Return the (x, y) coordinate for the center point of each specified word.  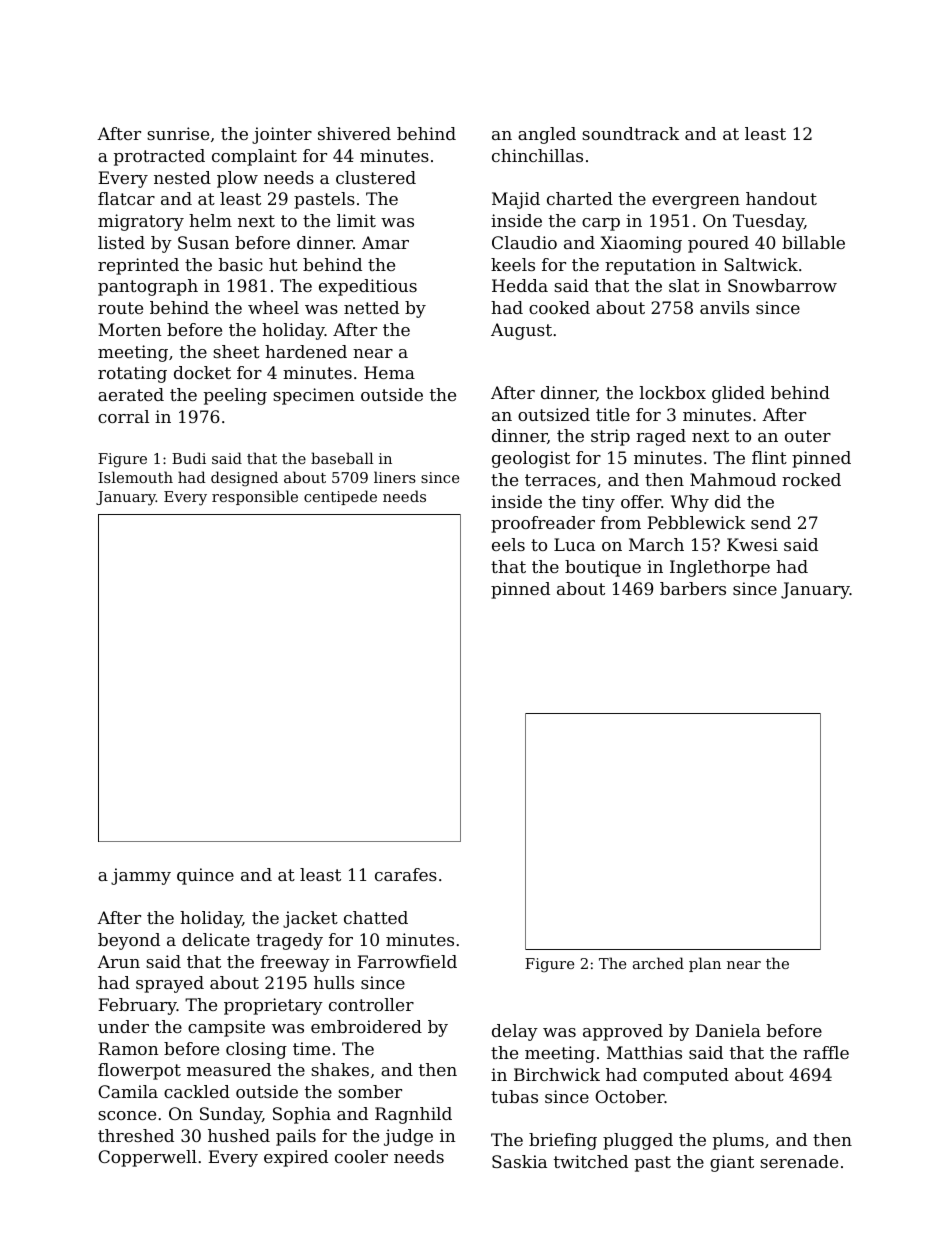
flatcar (126, 198)
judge (408, 1137)
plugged (638, 1141)
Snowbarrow (782, 285)
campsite (226, 1028)
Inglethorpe (720, 568)
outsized (554, 414)
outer (808, 436)
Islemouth (135, 477)
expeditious (368, 287)
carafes (406, 874)
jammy (141, 876)
